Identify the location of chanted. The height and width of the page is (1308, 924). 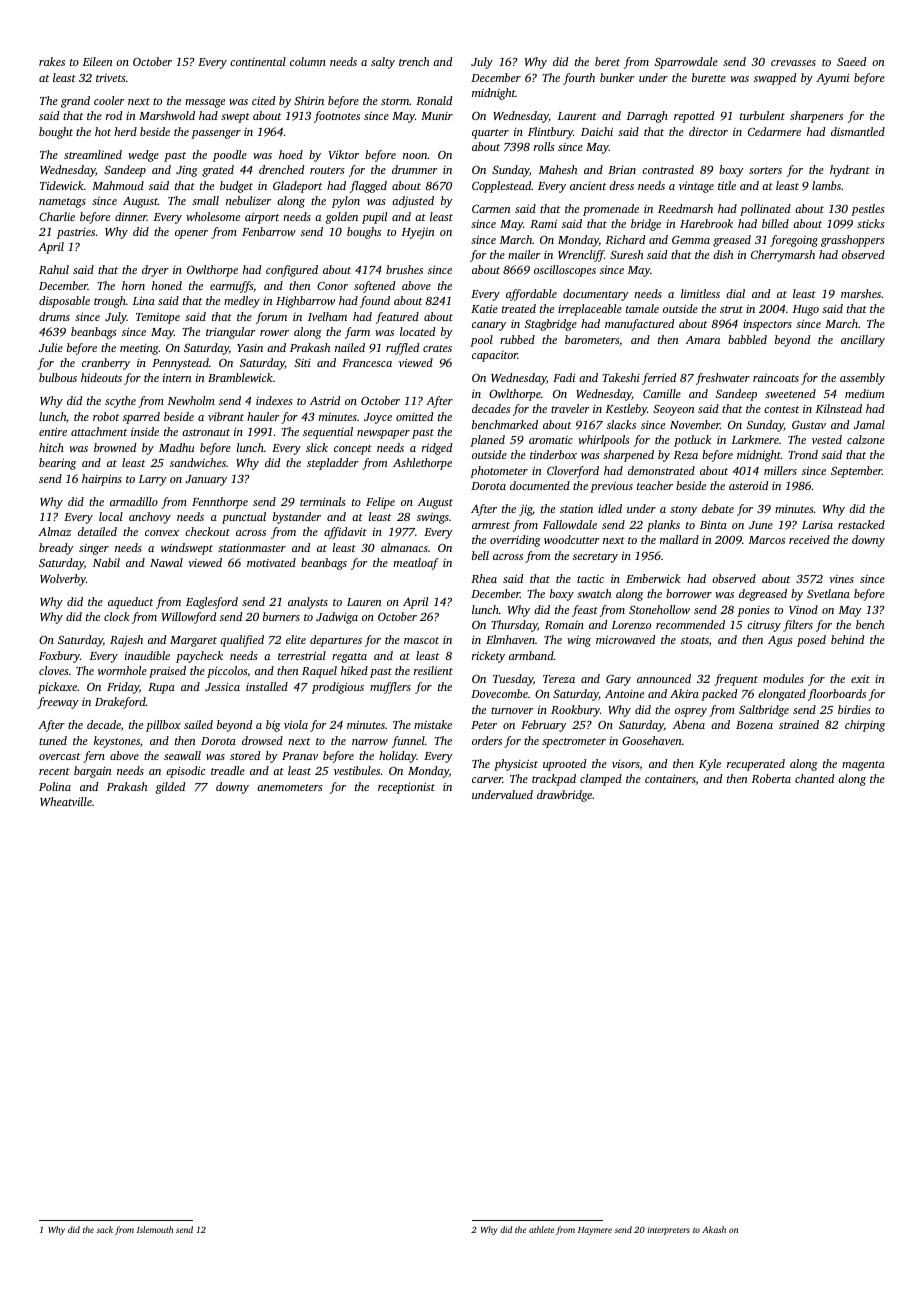
(814, 778).
